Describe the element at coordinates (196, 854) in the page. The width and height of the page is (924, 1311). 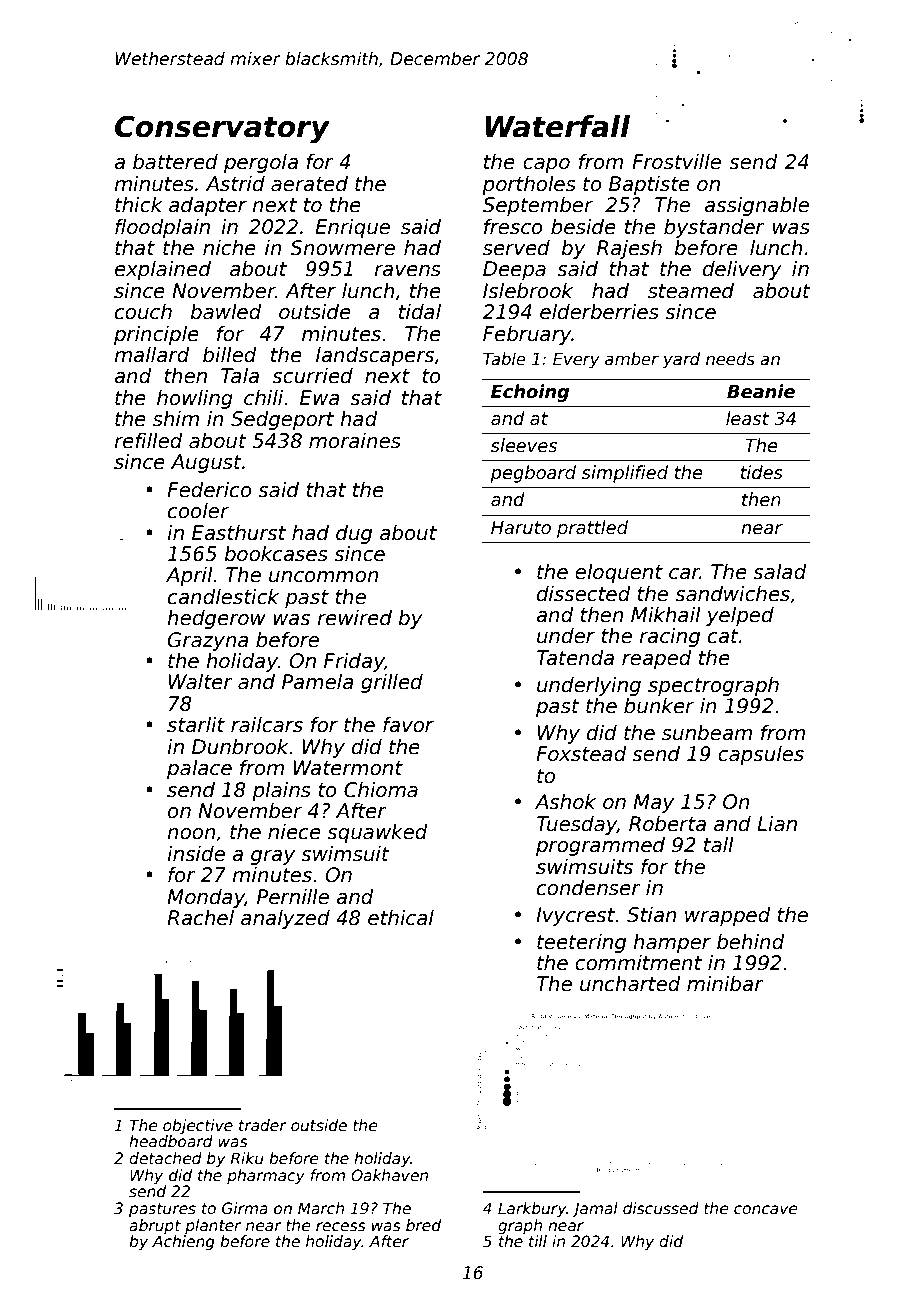
I see `inside` at that location.
